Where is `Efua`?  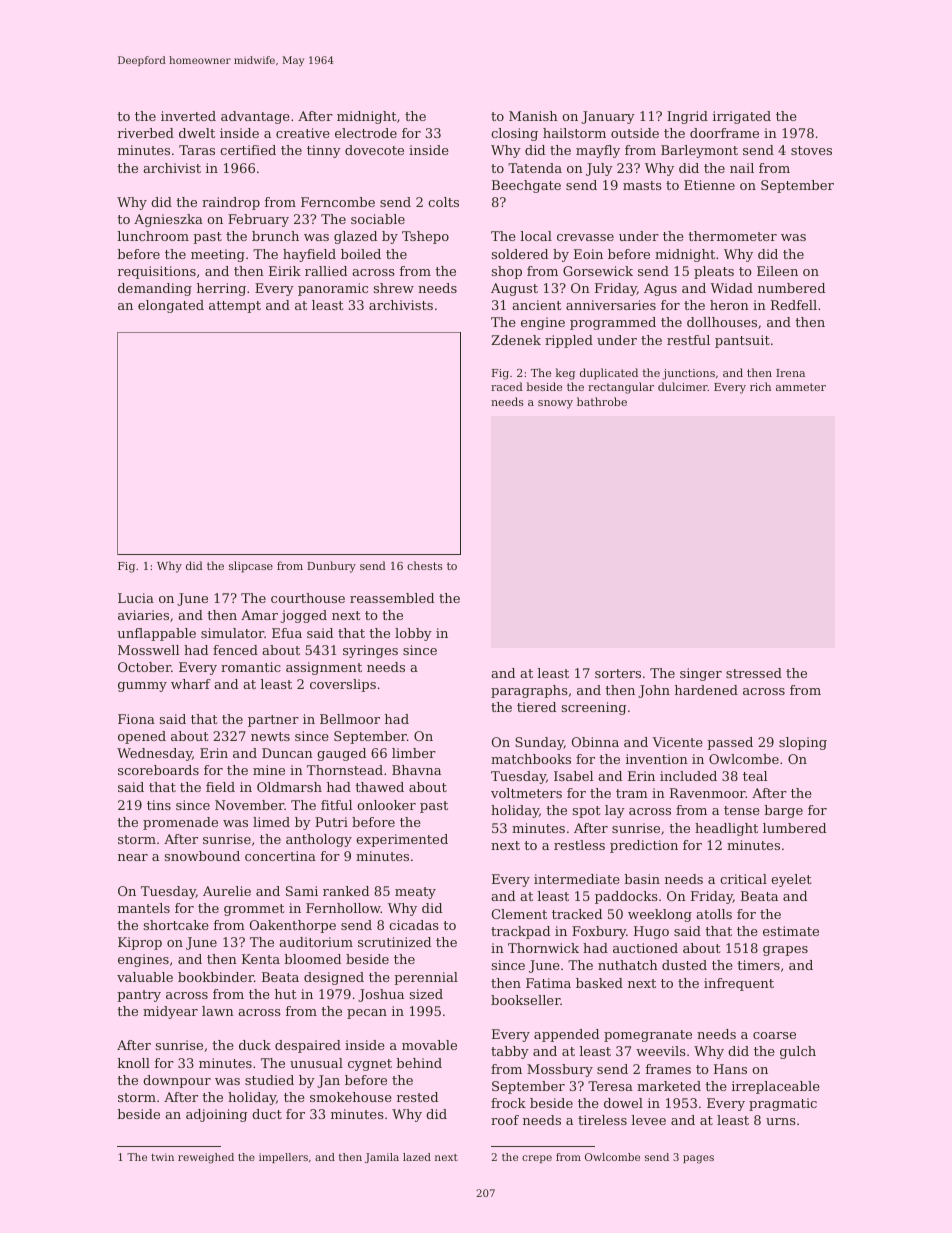
Efua is located at coordinates (287, 633).
